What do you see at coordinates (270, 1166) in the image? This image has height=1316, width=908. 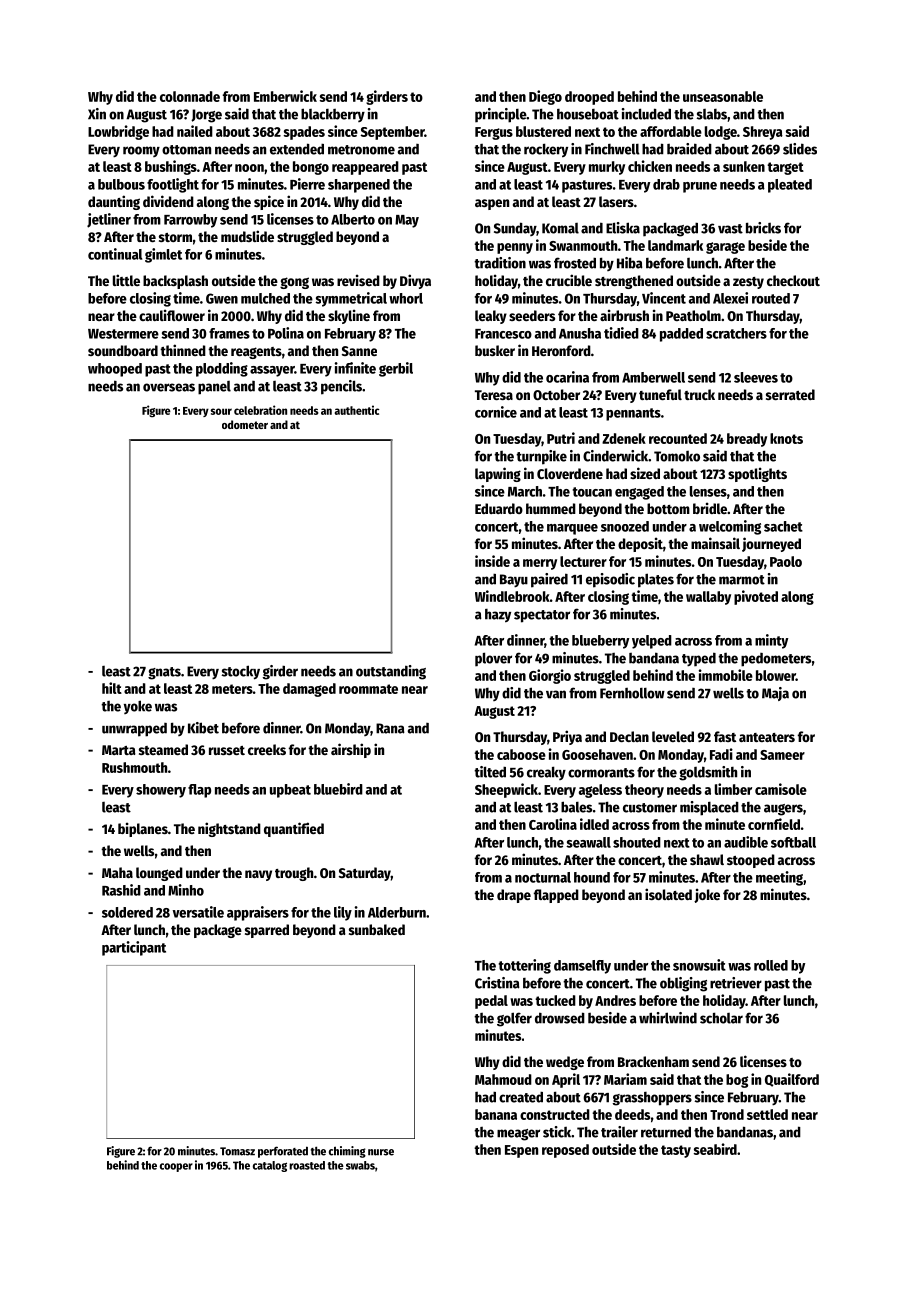 I see `catalog` at bounding box center [270, 1166].
